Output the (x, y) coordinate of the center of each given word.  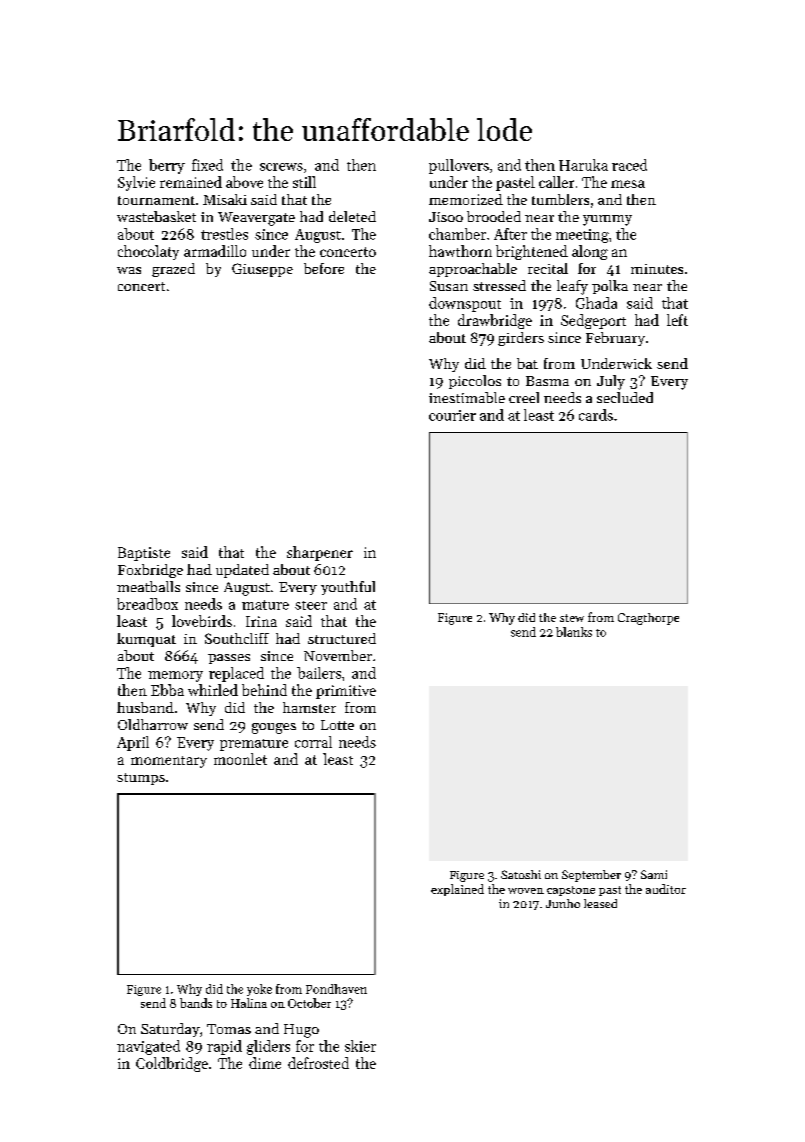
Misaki (225, 199)
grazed (173, 270)
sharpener (320, 553)
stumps (141, 779)
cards (596, 415)
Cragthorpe (648, 619)
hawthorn (460, 251)
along (590, 252)
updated (242, 571)
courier (452, 415)
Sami (654, 874)
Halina (249, 1003)
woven (526, 891)
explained (457, 890)
